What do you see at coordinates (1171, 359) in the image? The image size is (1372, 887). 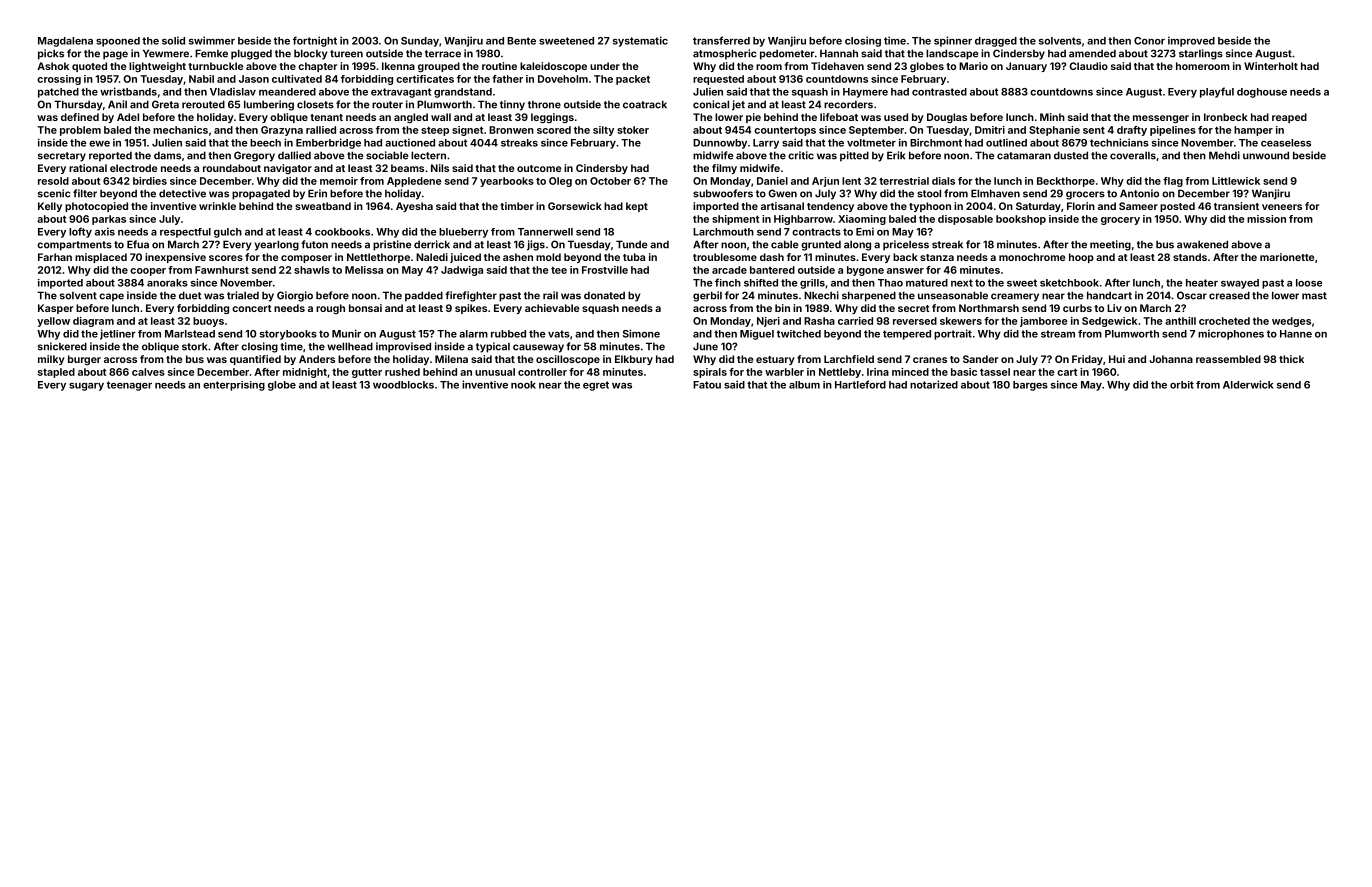 I see `Johanna` at bounding box center [1171, 359].
